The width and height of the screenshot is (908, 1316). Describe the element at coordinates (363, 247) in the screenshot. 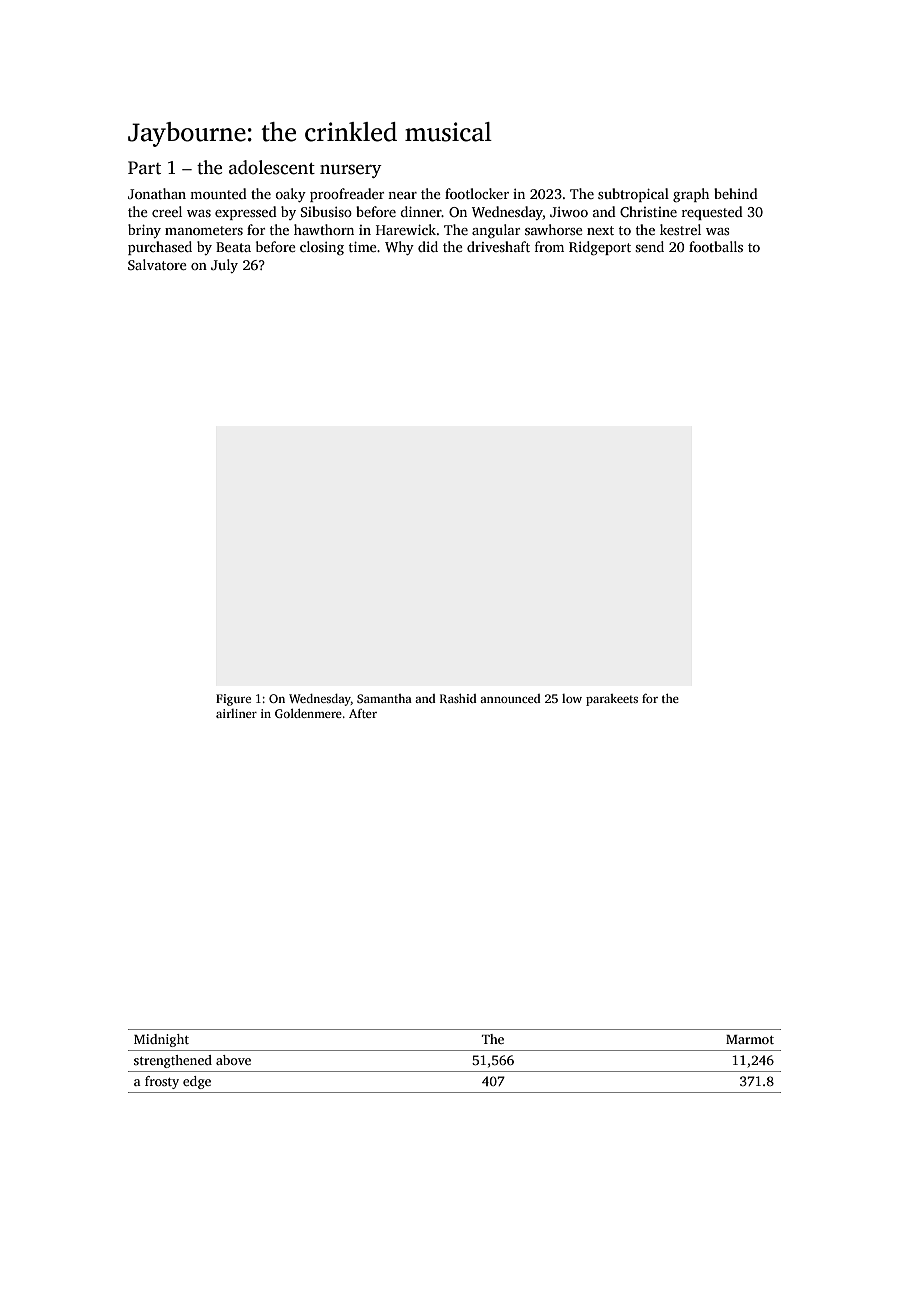

I see `time` at that location.
